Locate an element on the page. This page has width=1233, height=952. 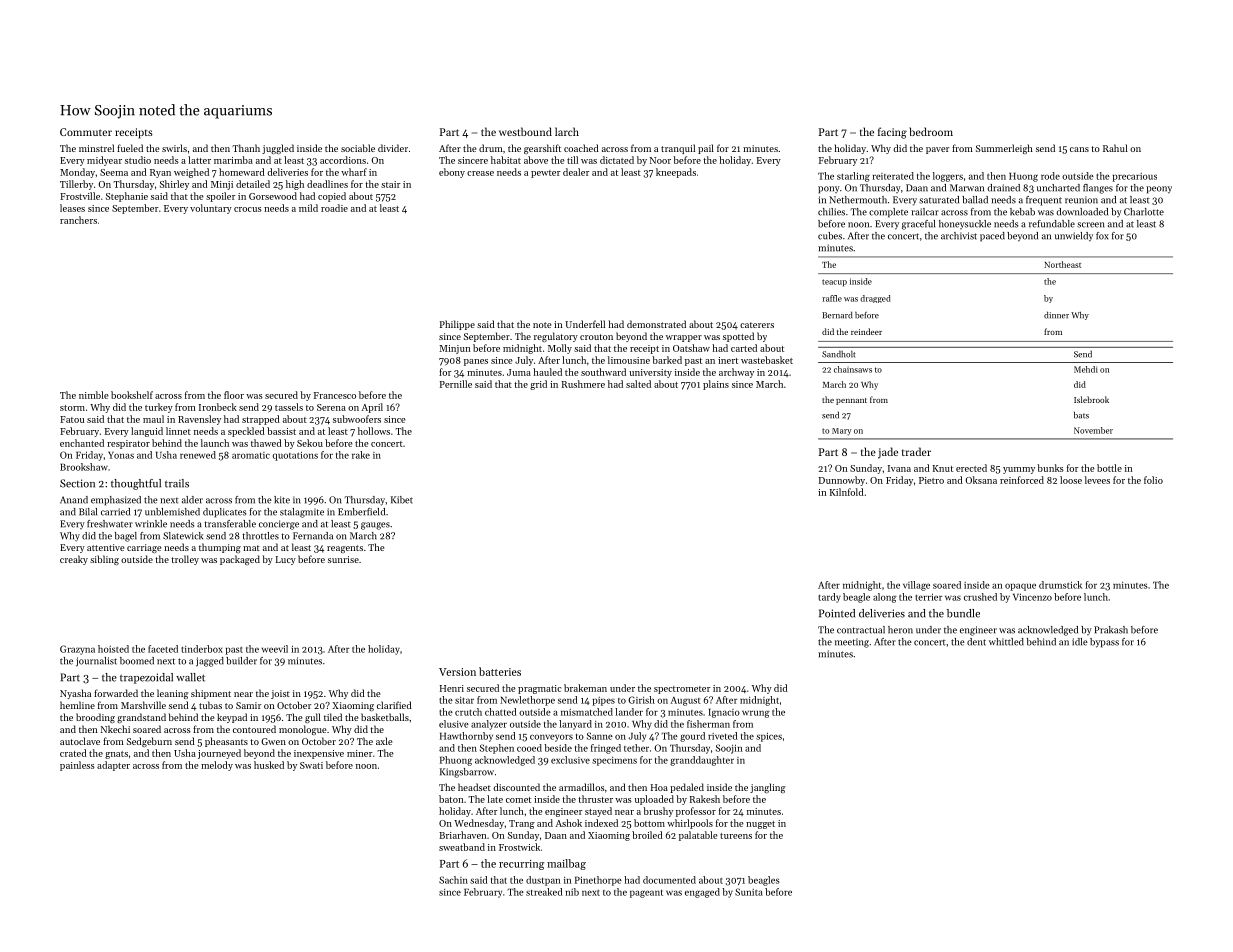
Sunita is located at coordinates (749, 892).
